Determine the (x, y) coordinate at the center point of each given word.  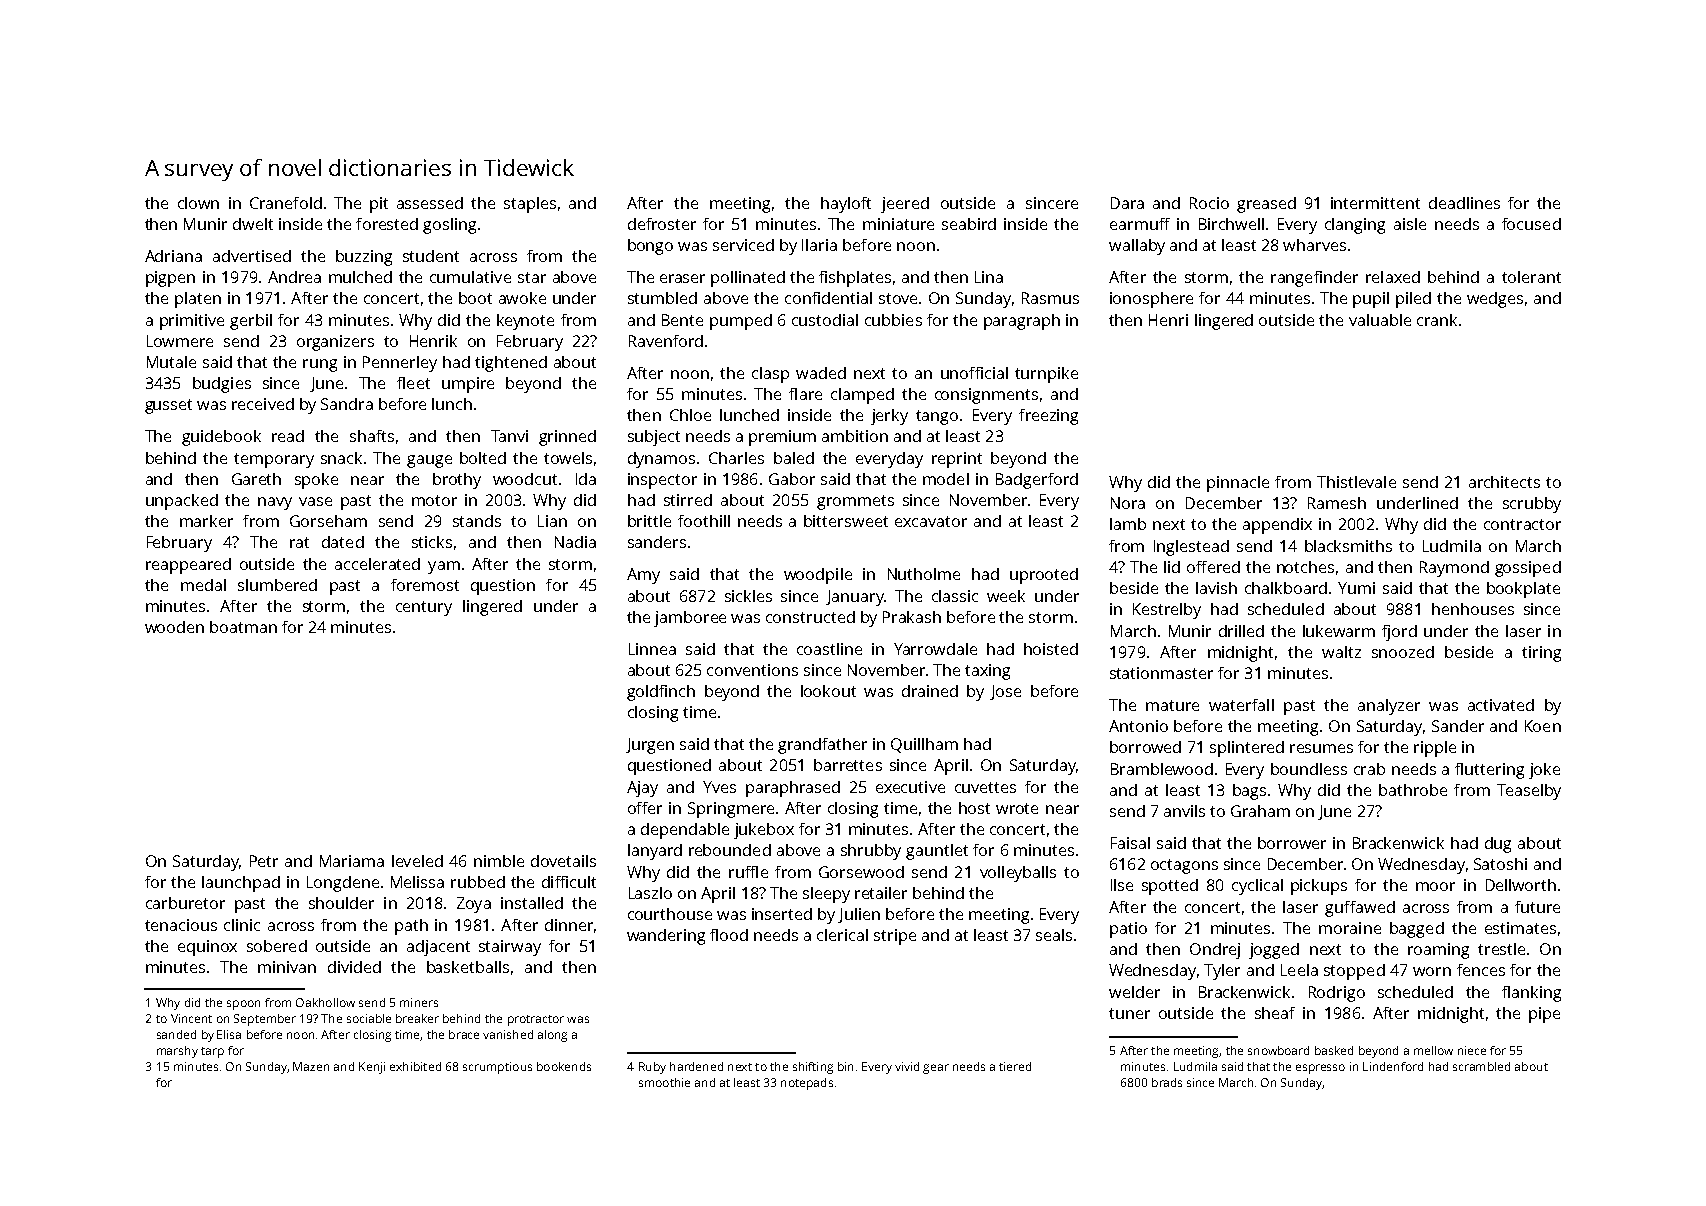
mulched (360, 277)
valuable (1380, 320)
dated (343, 542)
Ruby (652, 1068)
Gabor (792, 479)
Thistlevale (1356, 482)
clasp (770, 375)
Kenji (372, 1068)
